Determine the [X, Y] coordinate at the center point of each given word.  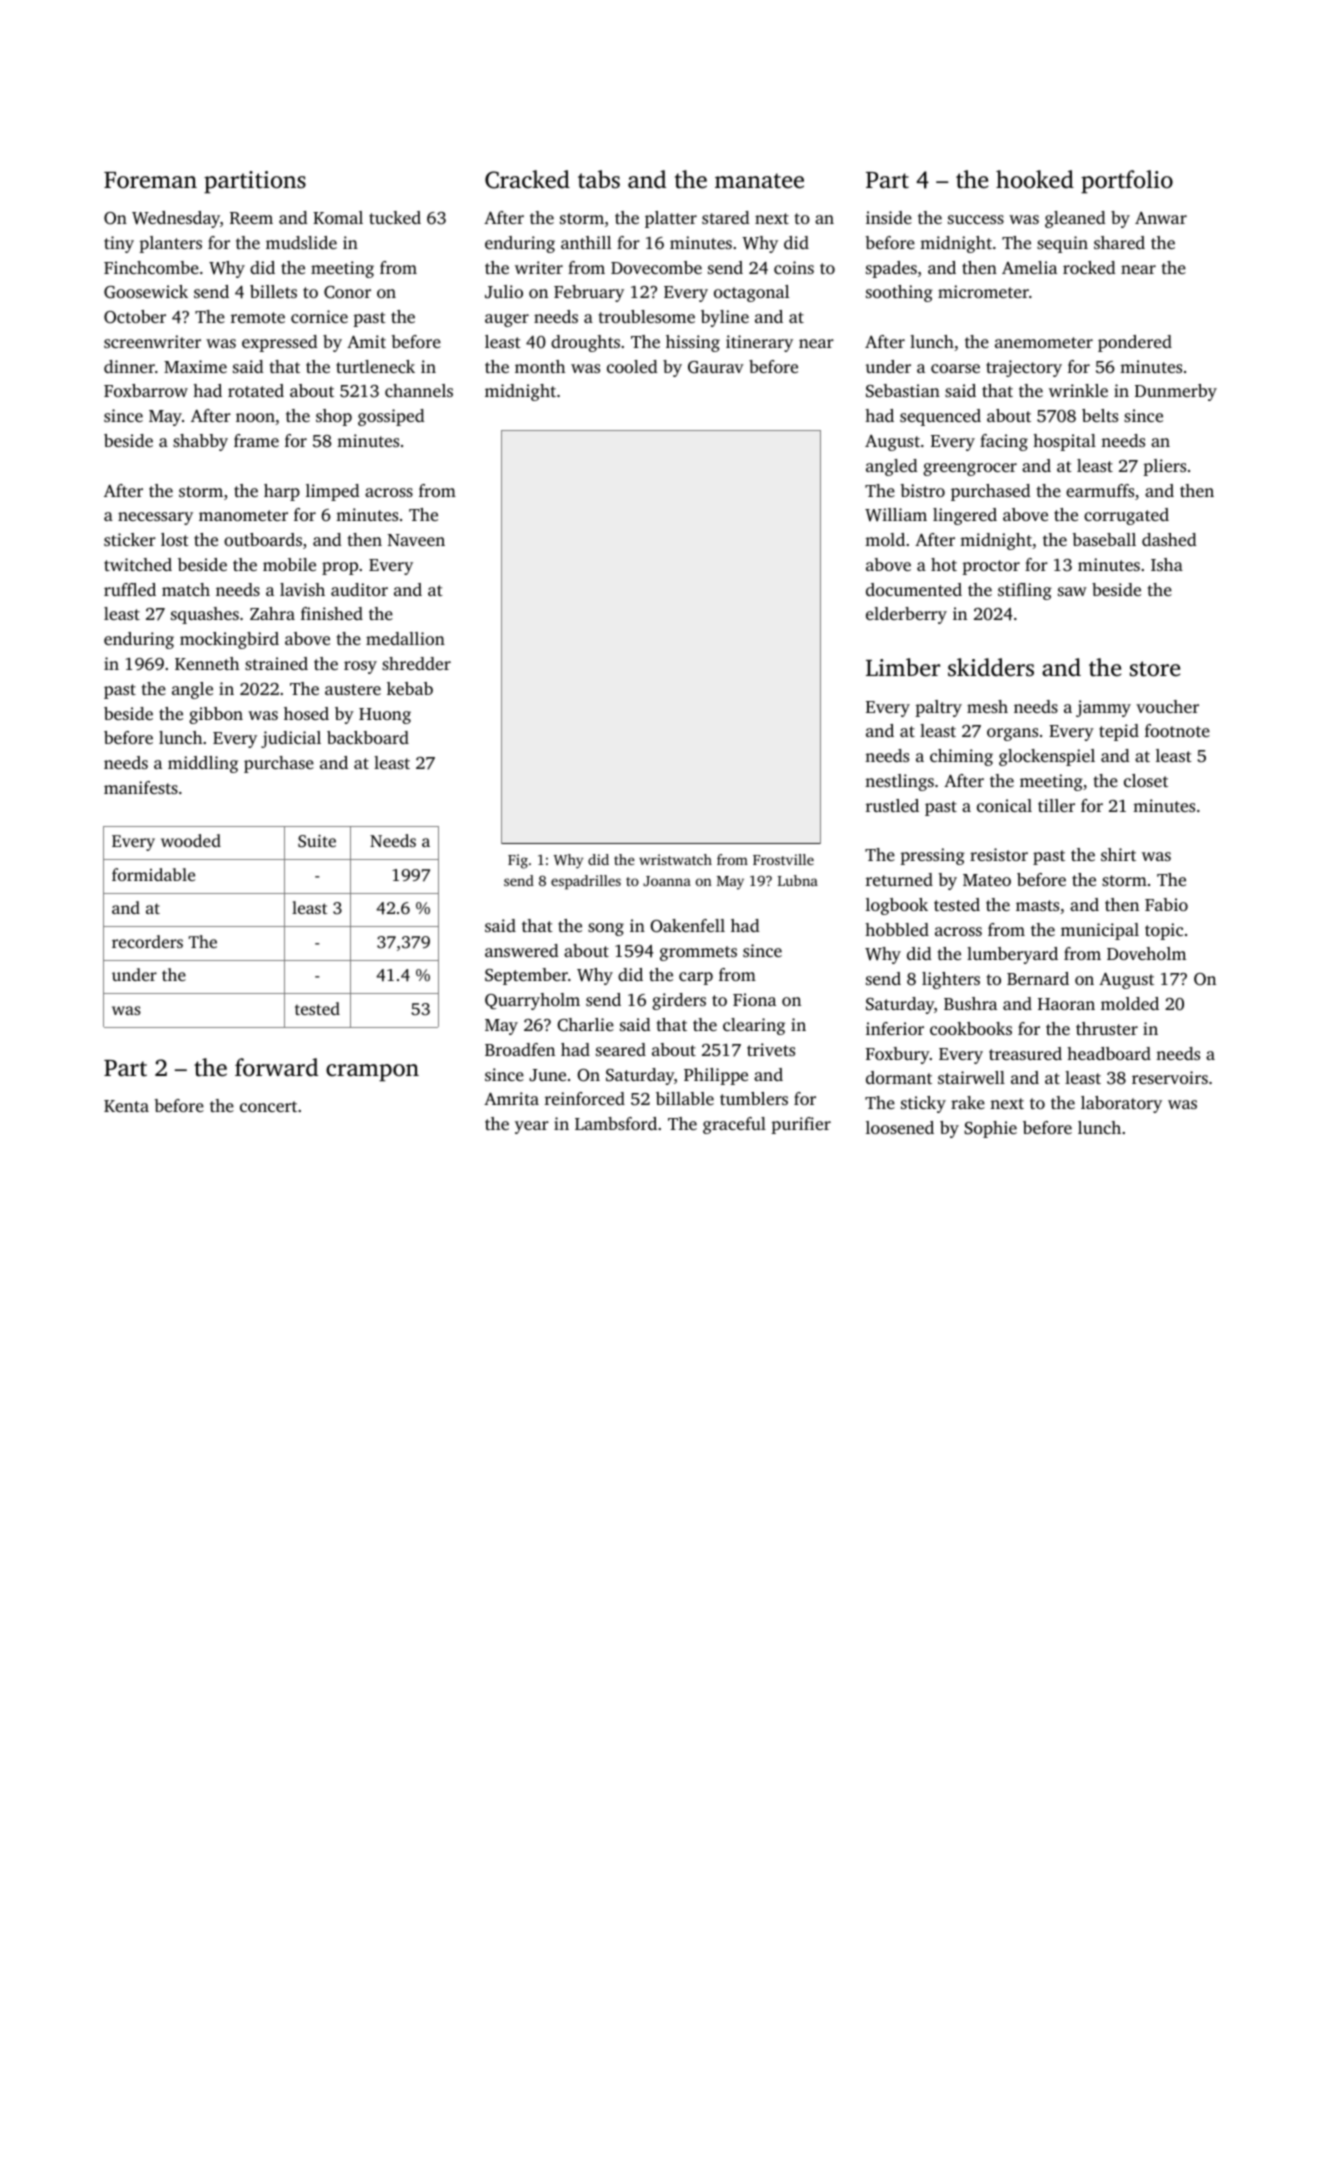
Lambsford [616, 1123]
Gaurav [716, 367]
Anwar [1161, 218]
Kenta [126, 1106]
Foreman [150, 180]
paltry [938, 708]
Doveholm [1146, 953]
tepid [1119, 732]
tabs [599, 179]
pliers [1164, 467]
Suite [317, 841]
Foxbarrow [146, 390]
